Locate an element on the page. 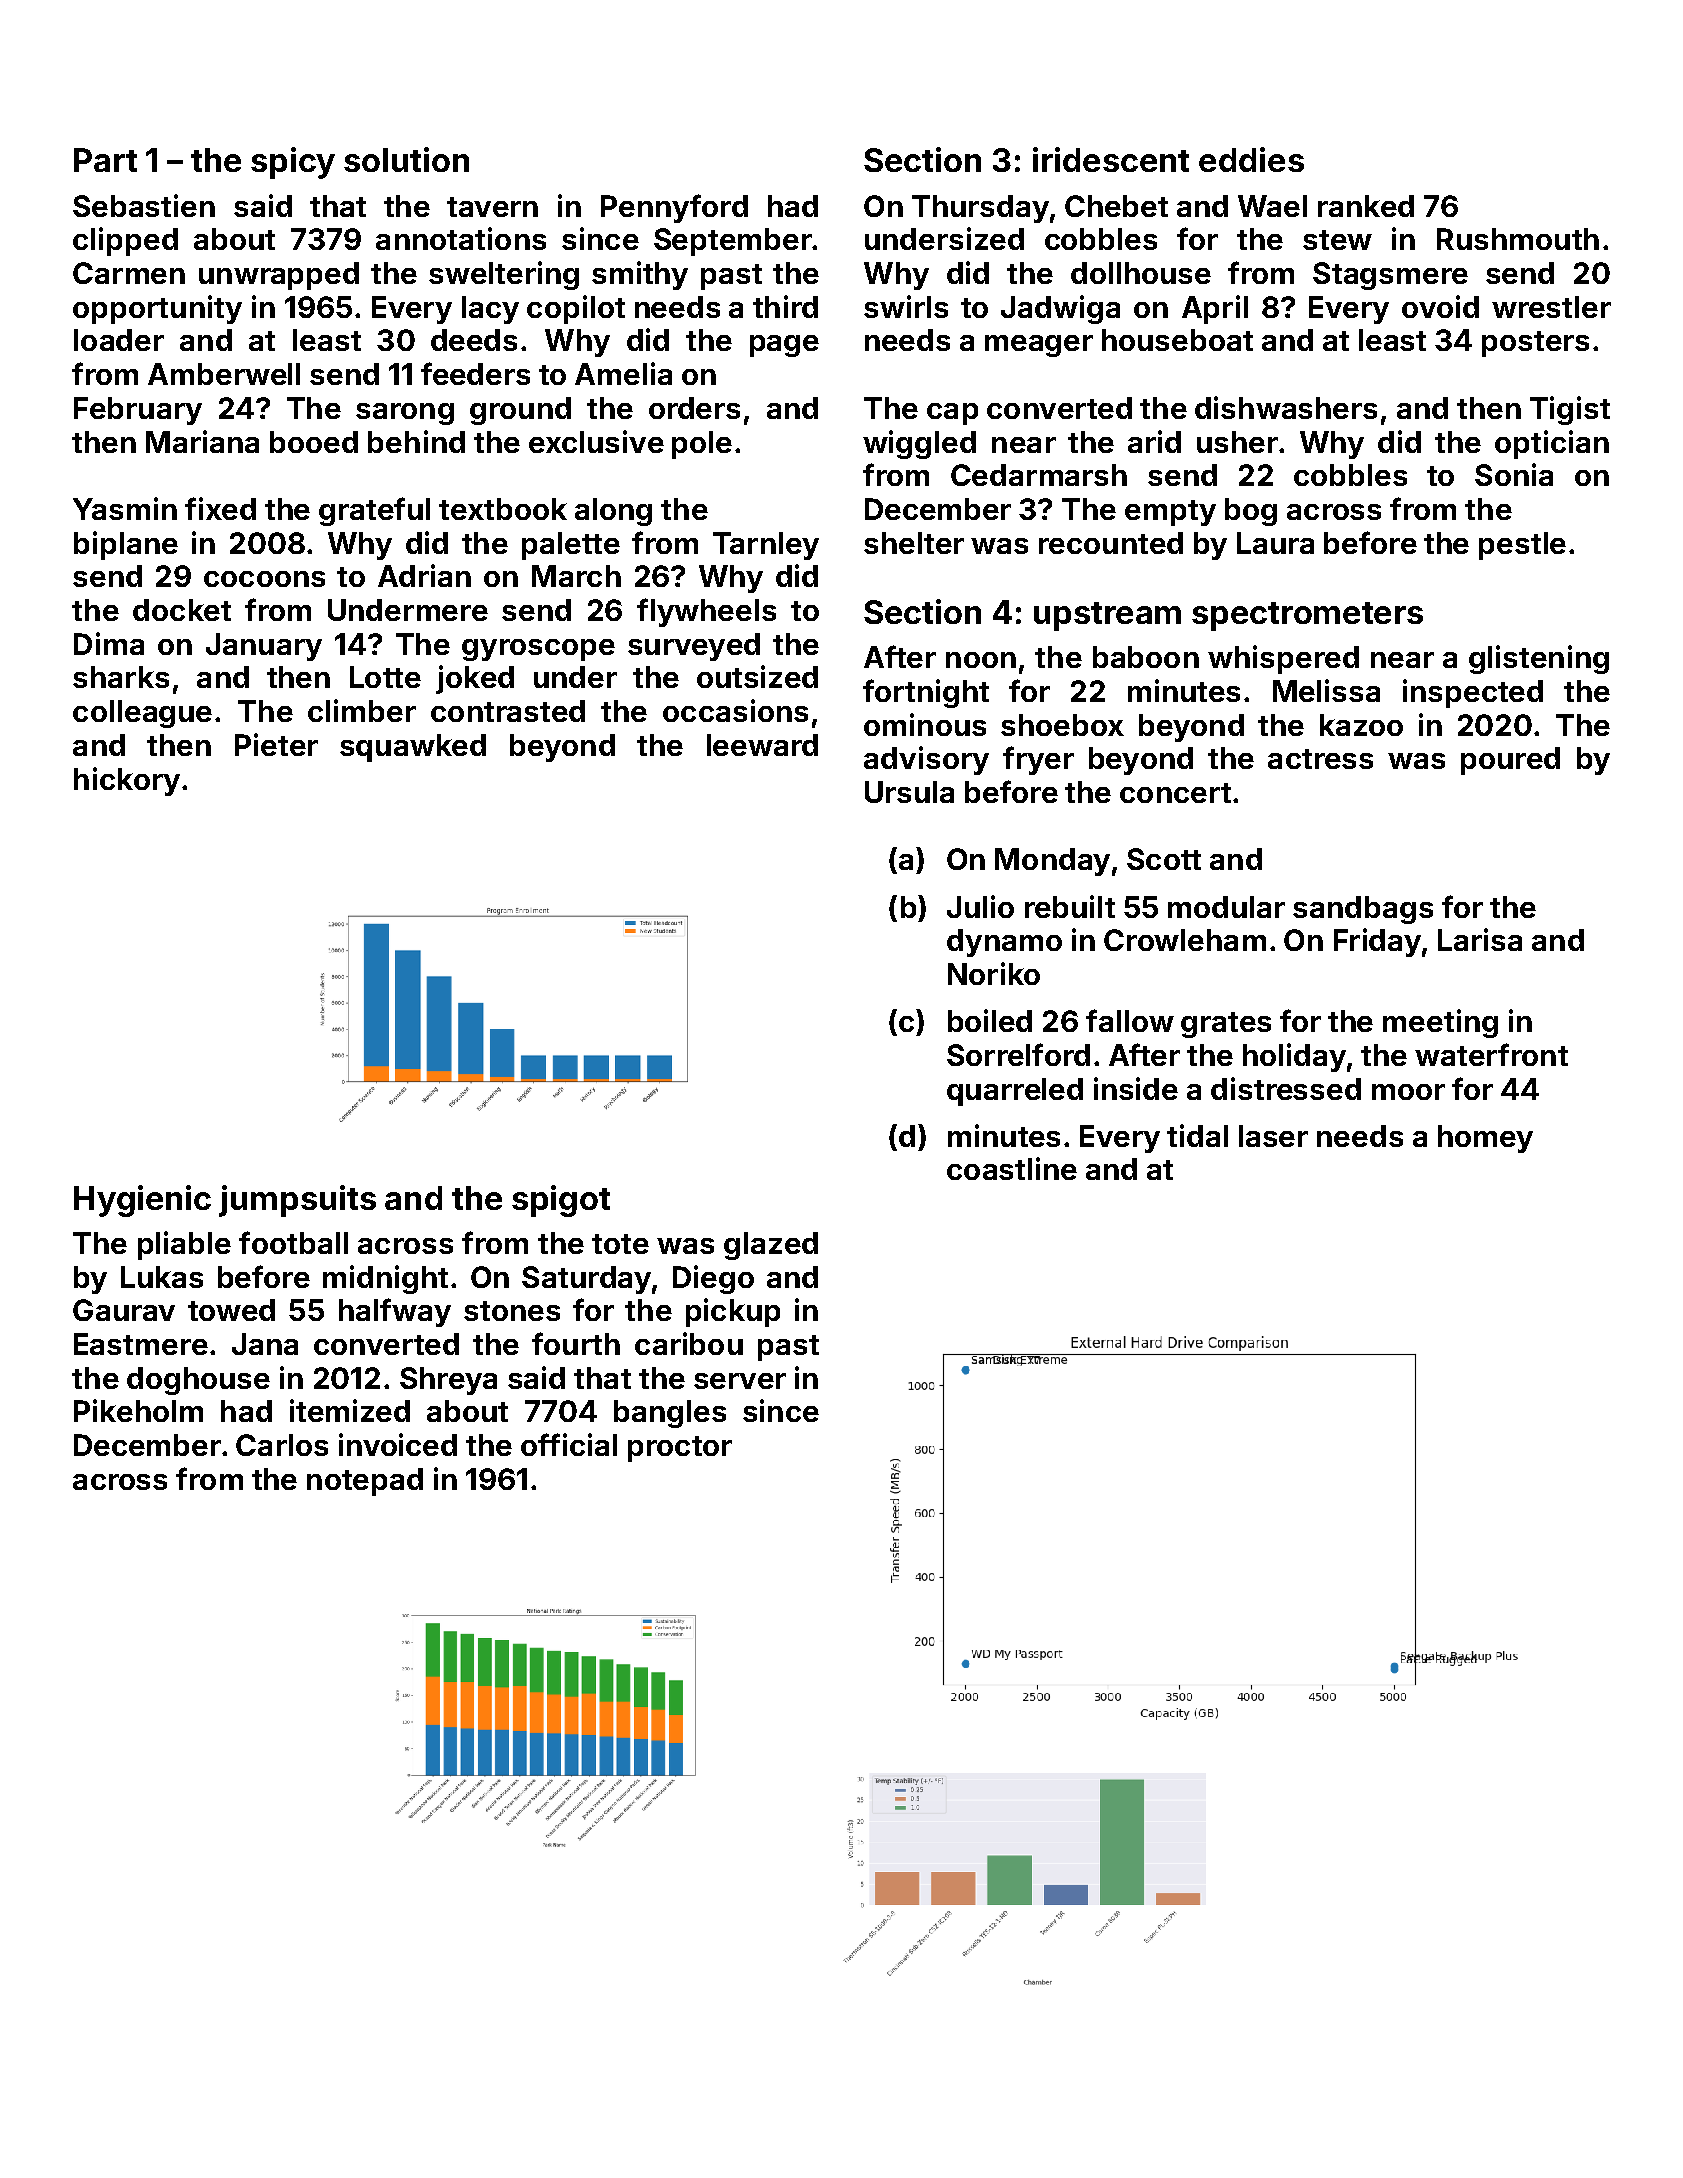 The height and width of the document is (2178, 1683). pickup is located at coordinates (733, 1312).
